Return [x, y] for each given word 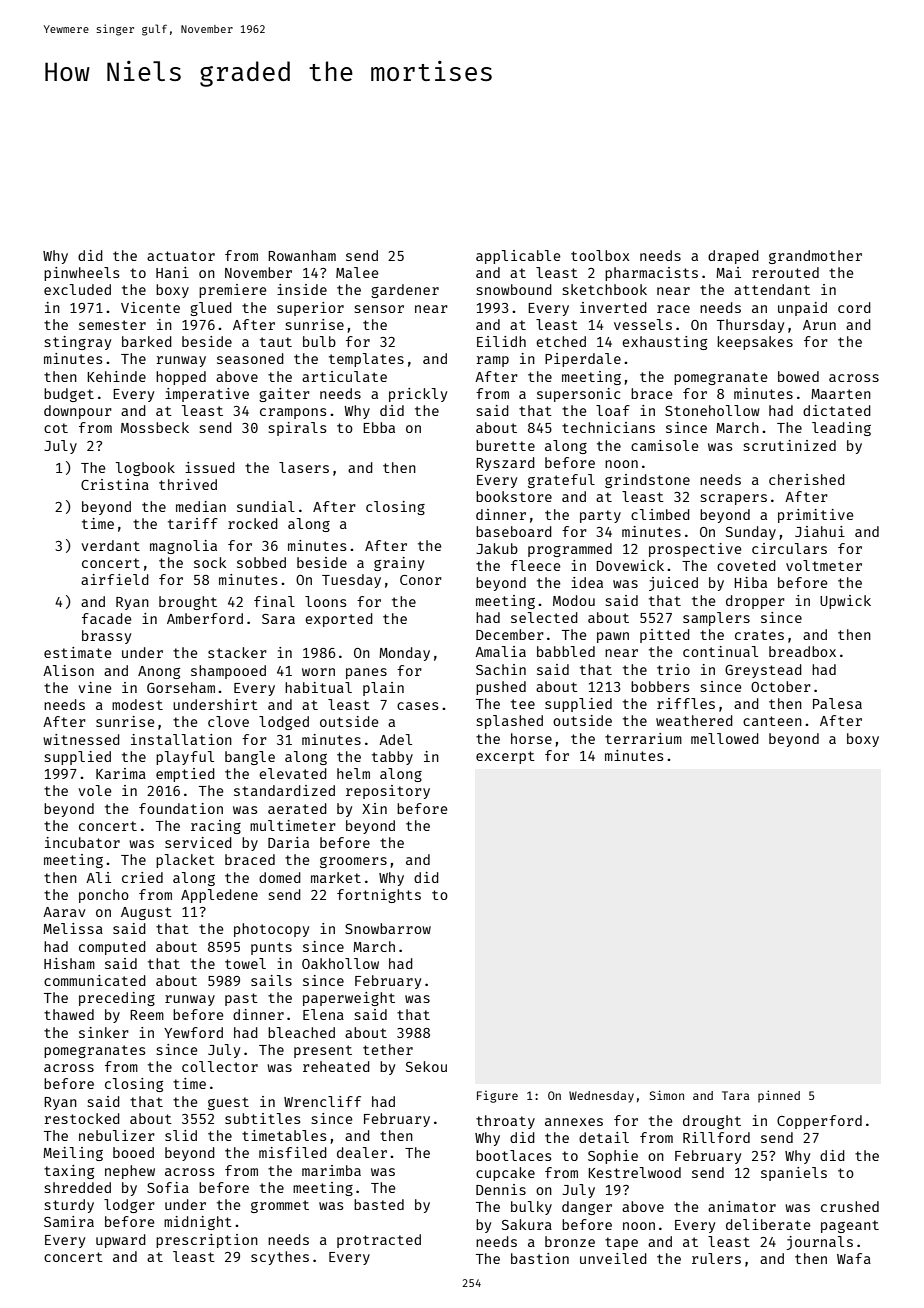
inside [302, 289]
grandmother [815, 257]
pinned [779, 1096]
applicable [518, 257]
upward [121, 1241]
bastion [540, 1258]
